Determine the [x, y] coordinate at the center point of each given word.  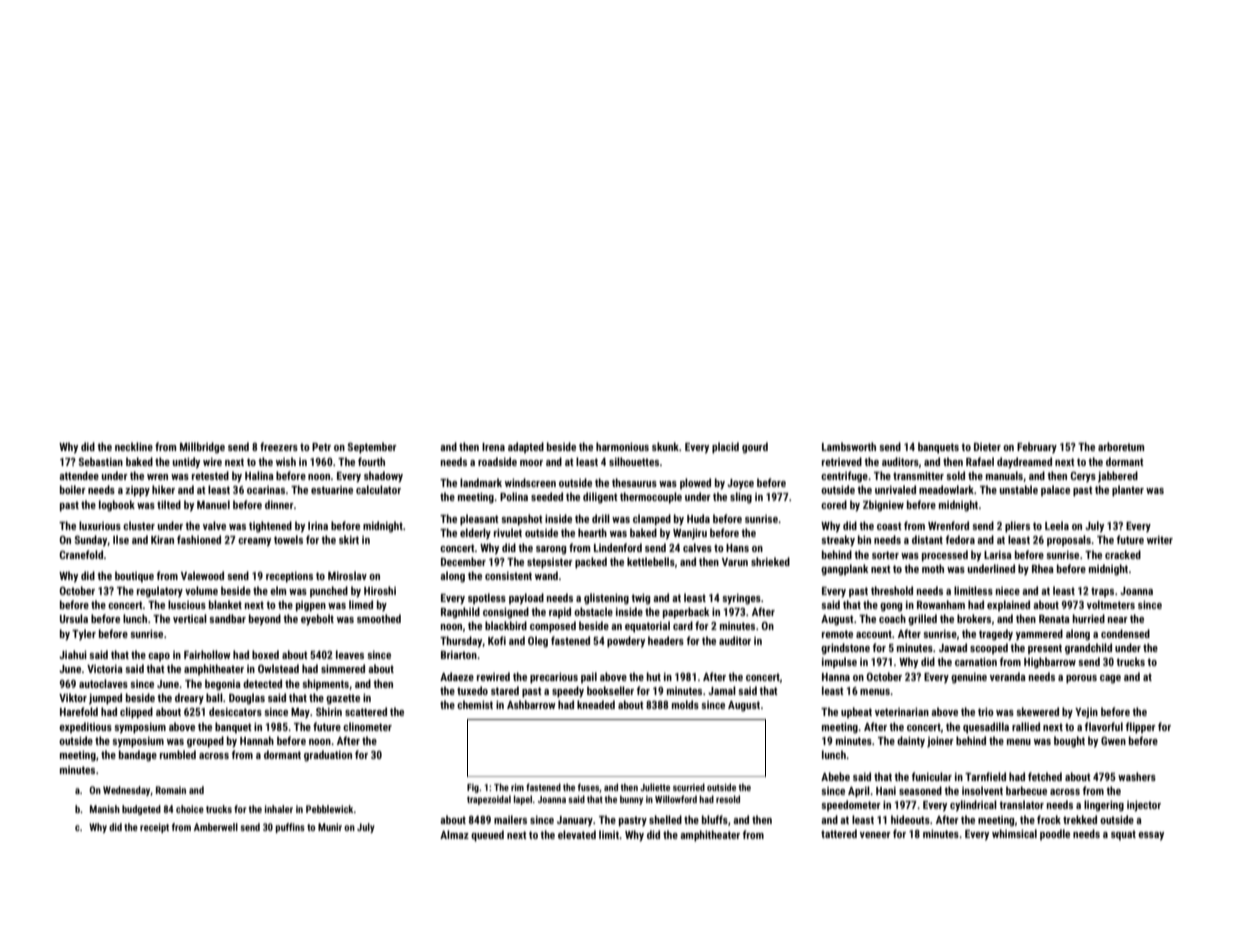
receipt [154, 828]
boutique [134, 577]
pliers [1017, 527]
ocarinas [266, 490]
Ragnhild [460, 613]
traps [1102, 592]
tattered [839, 833]
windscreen [530, 482]
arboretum [1121, 446]
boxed [265, 654]
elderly [475, 533]
